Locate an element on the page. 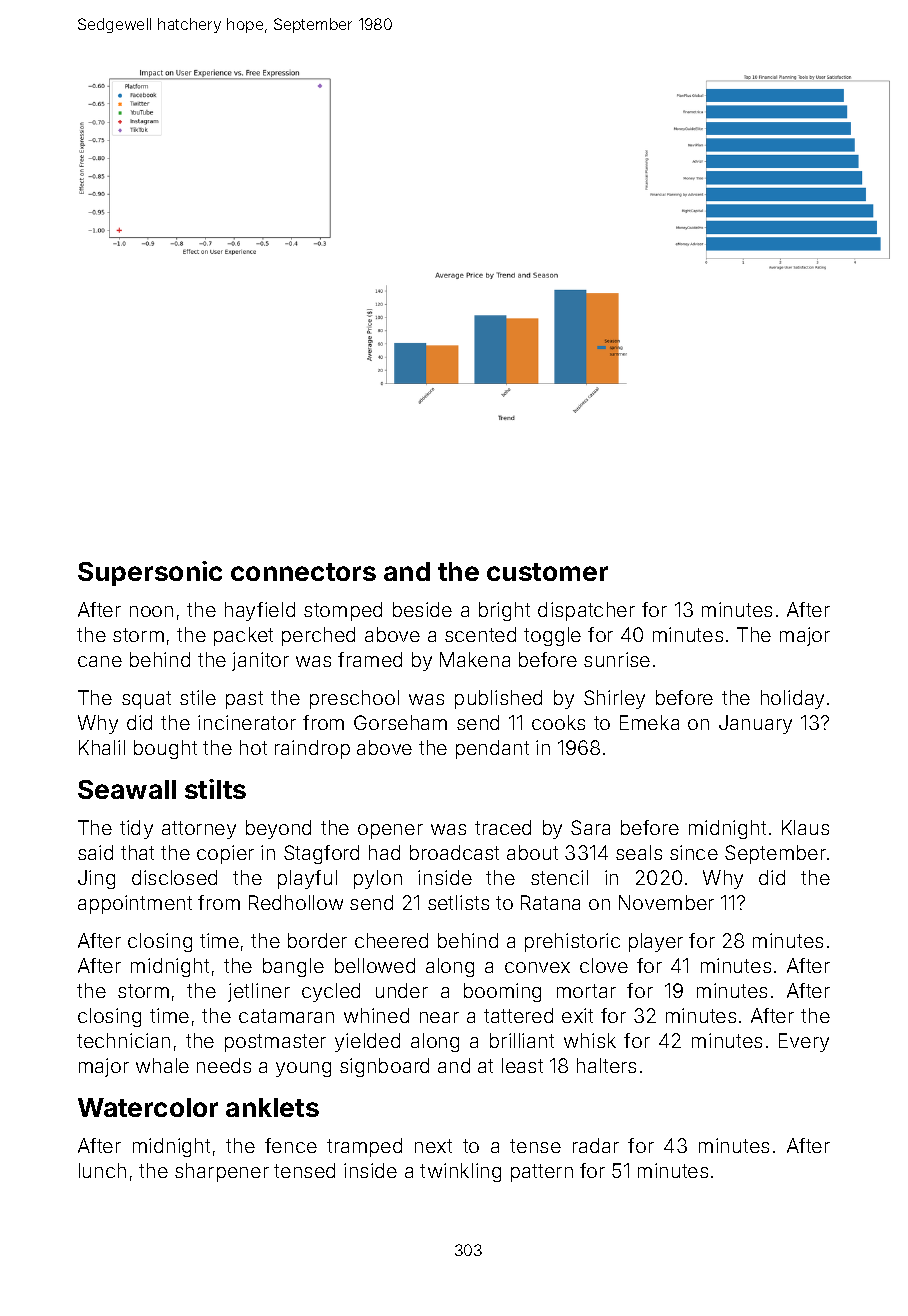 This image has width=908, height=1316. cane is located at coordinates (100, 661).
